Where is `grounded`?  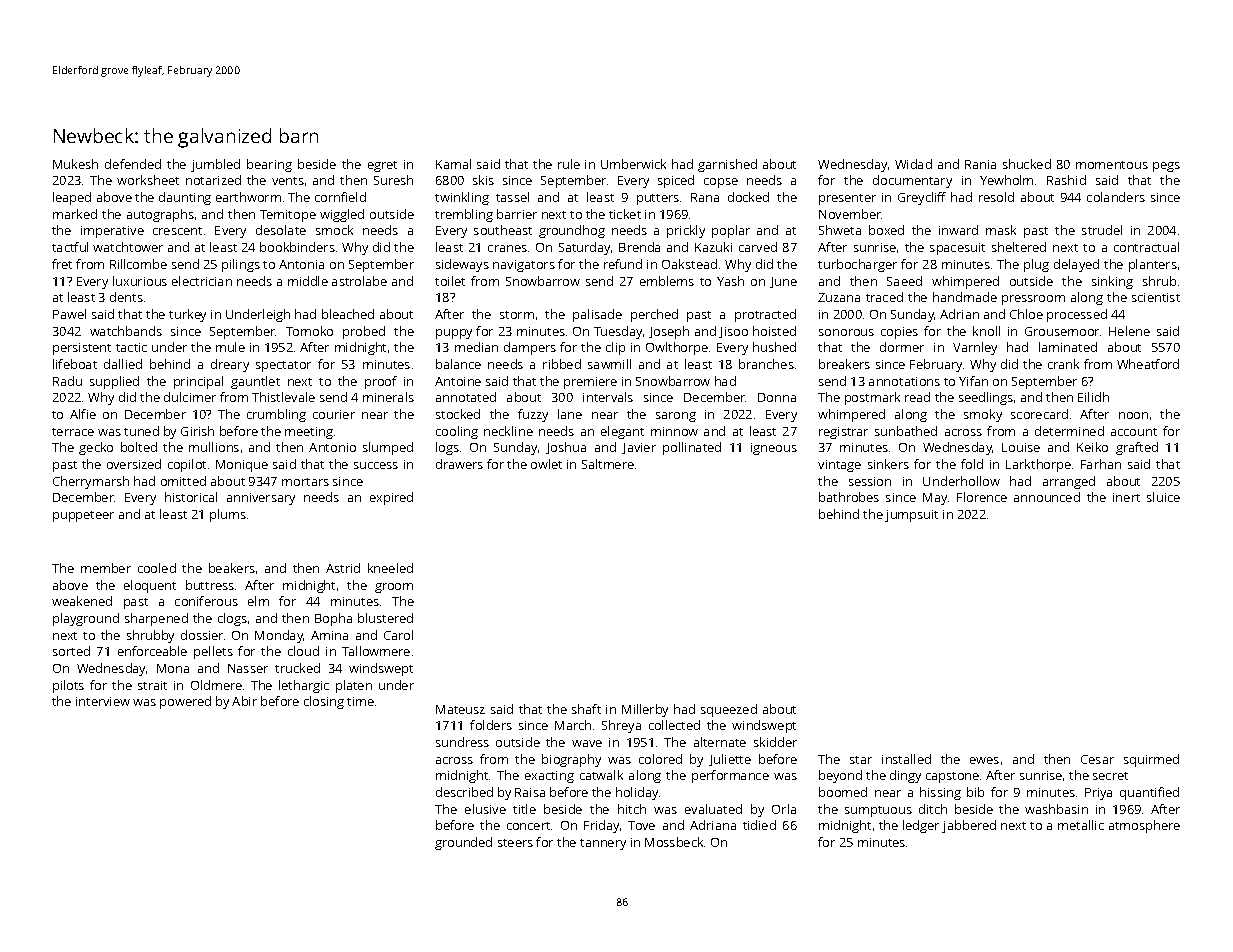
grounded is located at coordinates (463, 843).
